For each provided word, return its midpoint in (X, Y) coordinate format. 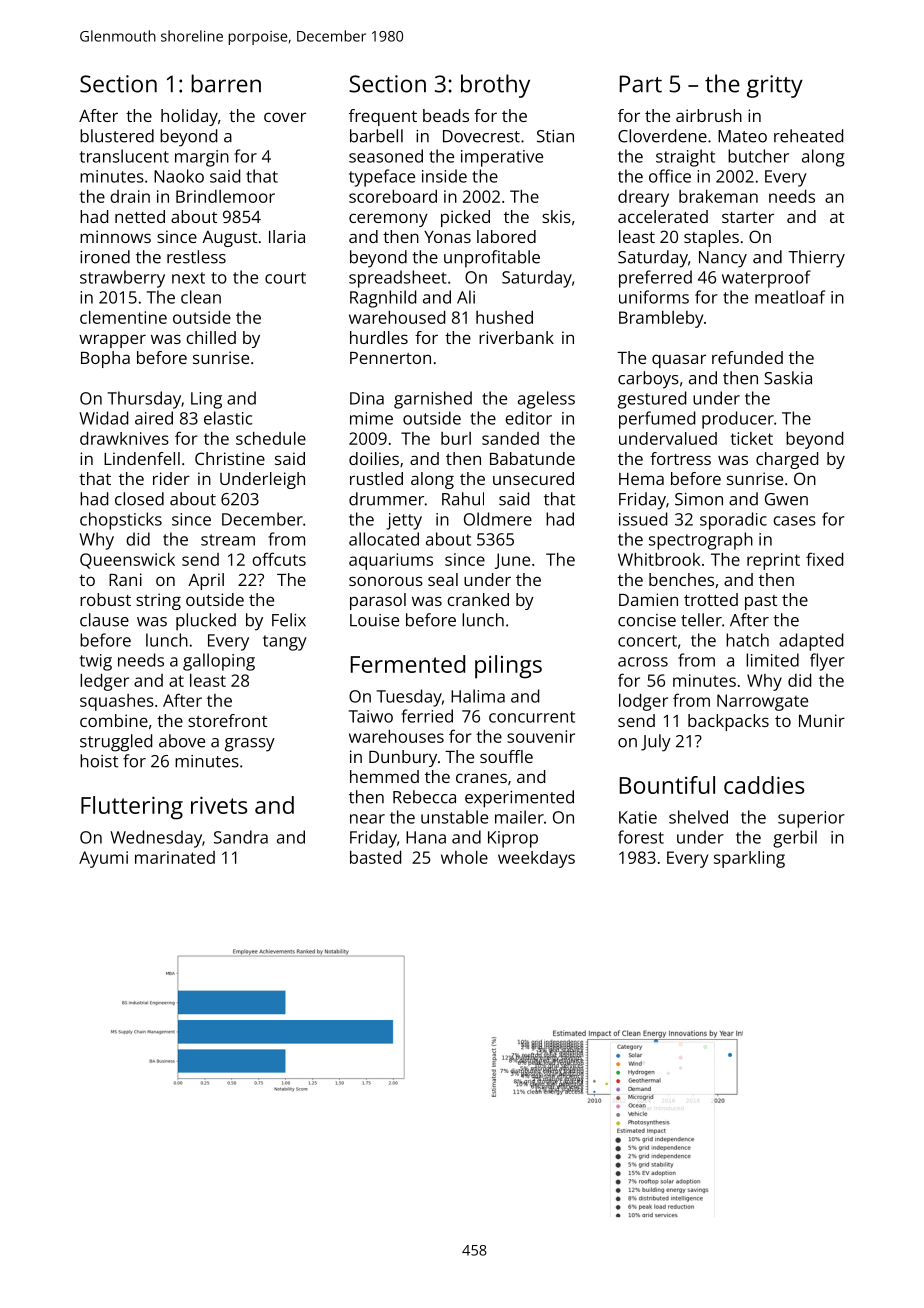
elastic (228, 418)
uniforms (654, 297)
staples (711, 238)
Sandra (241, 837)
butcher (758, 156)
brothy (495, 86)
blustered (117, 136)
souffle (506, 756)
